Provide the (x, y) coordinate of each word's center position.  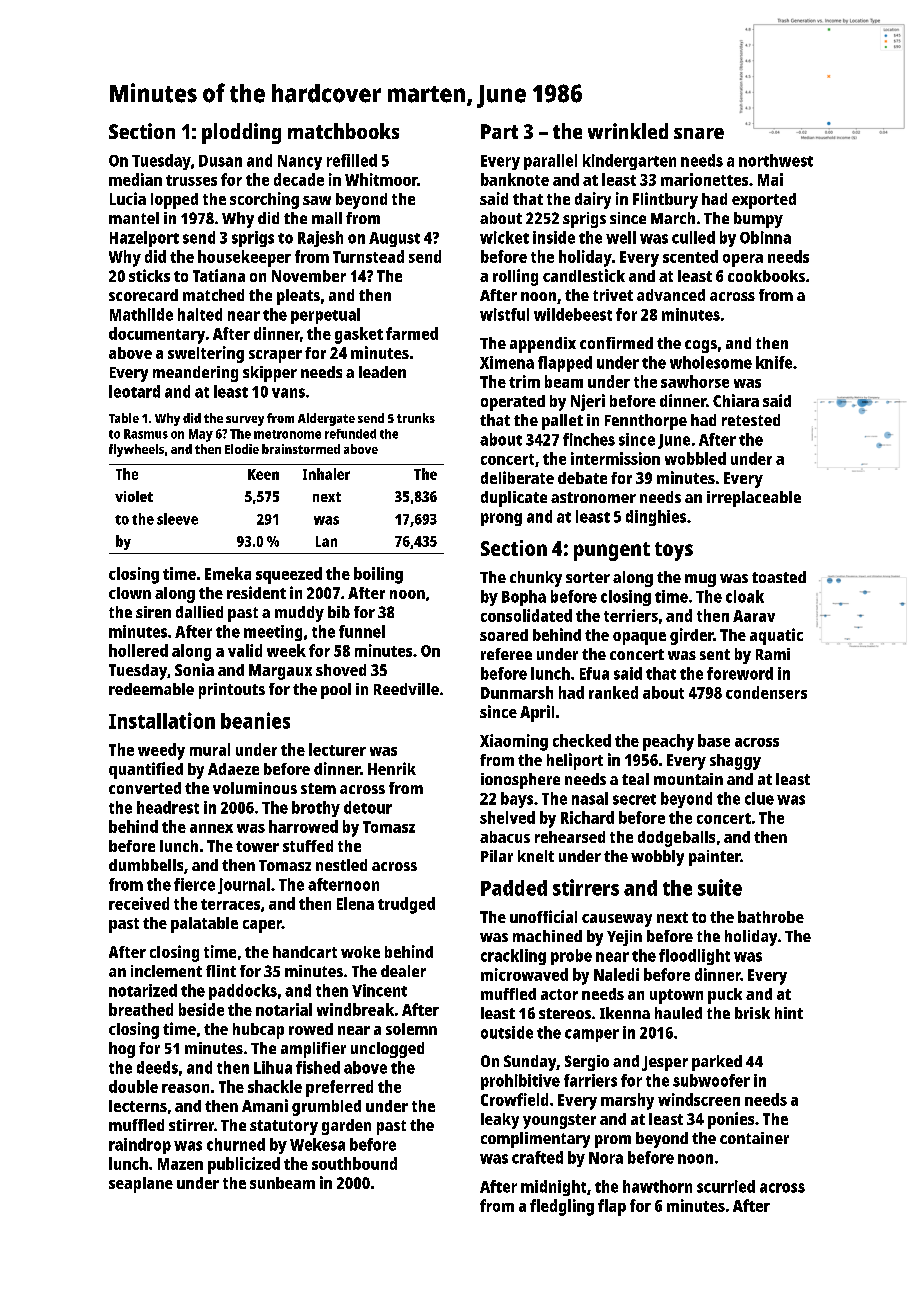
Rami (773, 654)
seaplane (141, 1185)
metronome (287, 434)
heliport (575, 761)
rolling (515, 277)
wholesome (711, 362)
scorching (264, 200)
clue (759, 798)
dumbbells (146, 865)
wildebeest (573, 314)
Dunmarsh (517, 692)
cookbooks (766, 276)
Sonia (194, 669)
